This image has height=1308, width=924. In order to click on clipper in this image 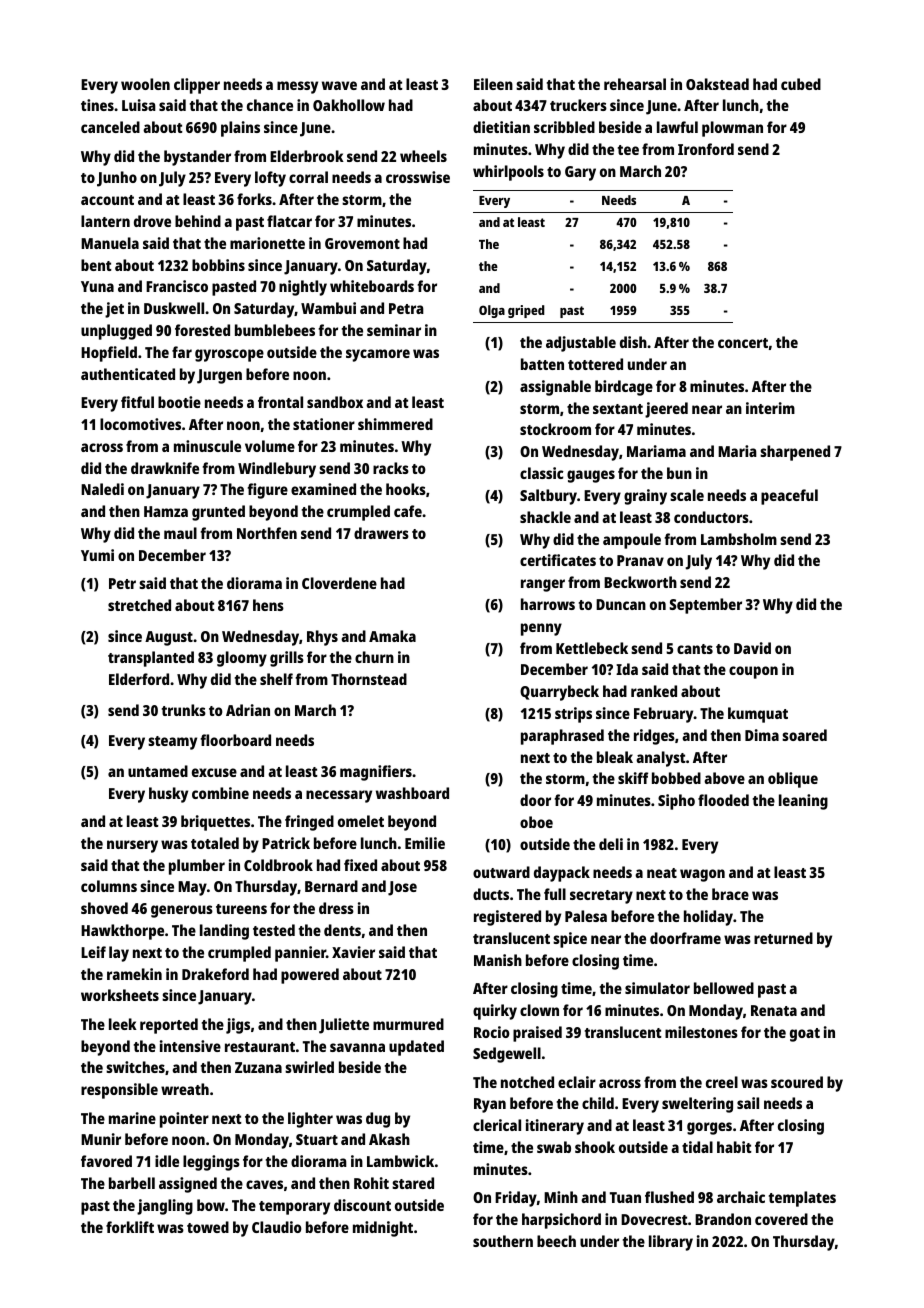, I will do `click(197, 86)`.
